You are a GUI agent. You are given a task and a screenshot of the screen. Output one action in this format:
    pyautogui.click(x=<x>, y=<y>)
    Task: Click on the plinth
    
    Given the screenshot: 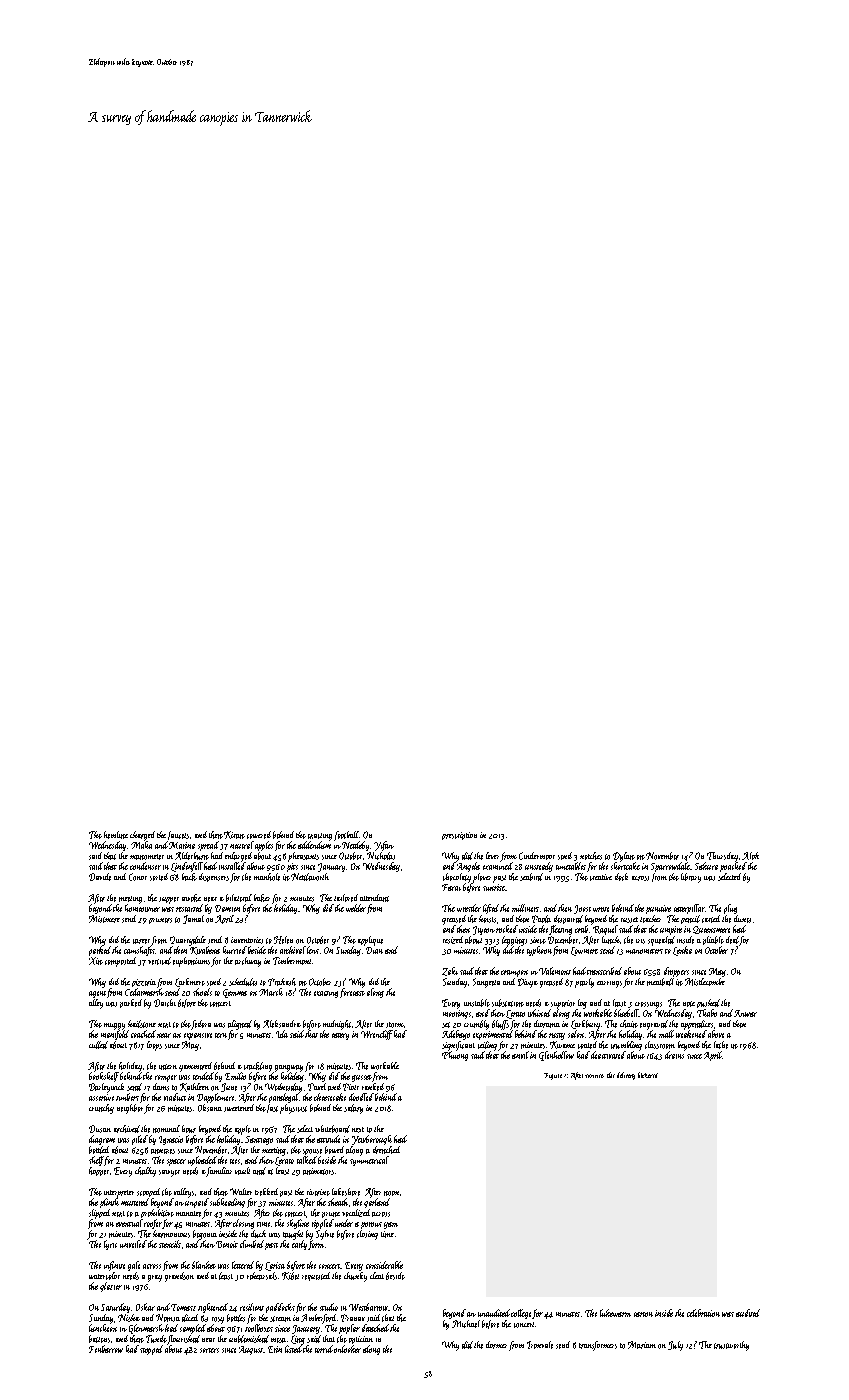 What is the action you would take?
    pyautogui.click(x=109, y=1203)
